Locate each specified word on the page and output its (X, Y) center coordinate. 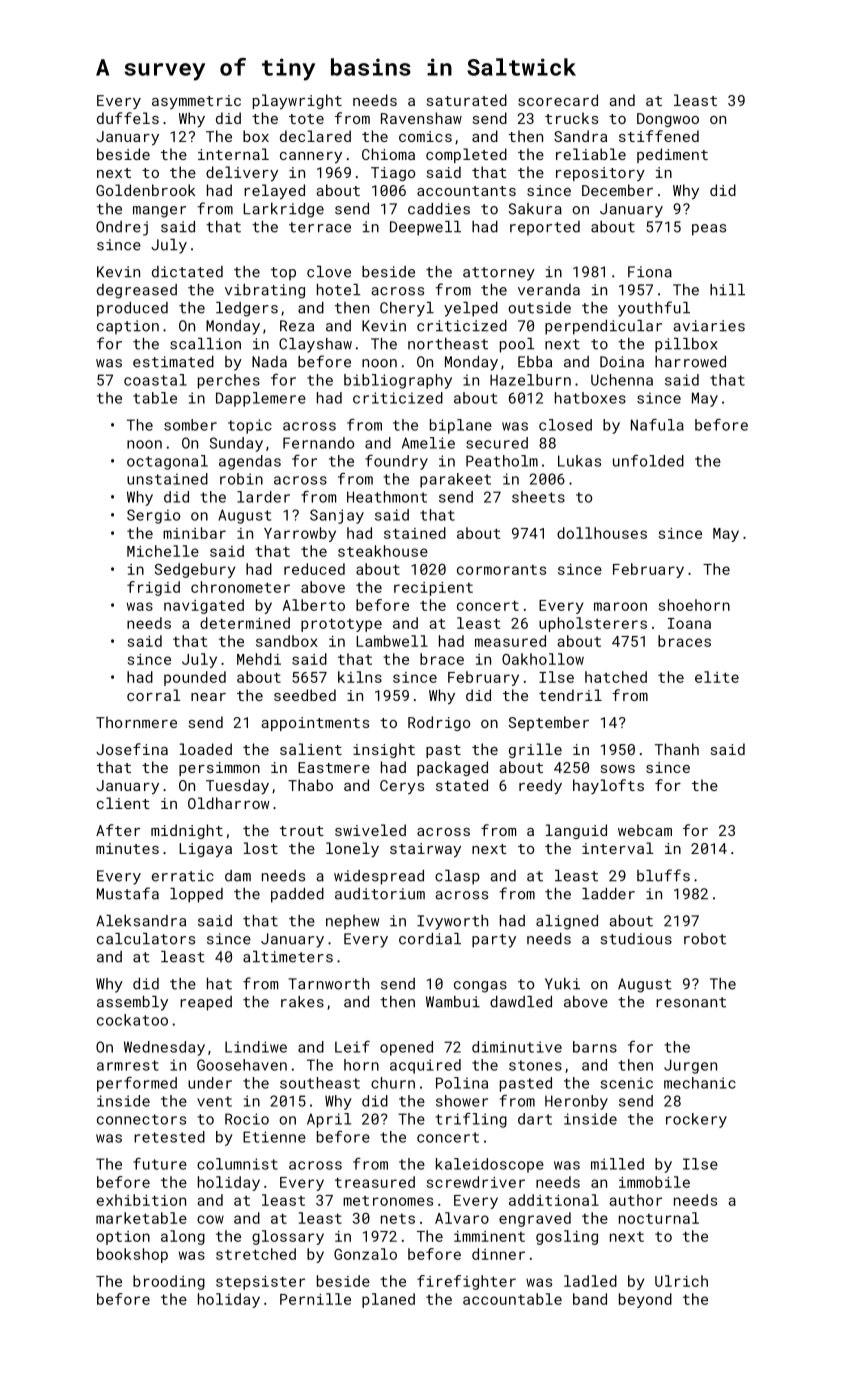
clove (329, 272)
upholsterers (593, 624)
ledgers (247, 309)
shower (462, 1101)
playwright (297, 101)
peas (709, 230)
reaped (206, 1003)
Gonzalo (365, 1254)
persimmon (219, 769)
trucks (571, 118)
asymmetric (196, 102)
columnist (237, 1164)
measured (510, 641)
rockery (696, 1120)
